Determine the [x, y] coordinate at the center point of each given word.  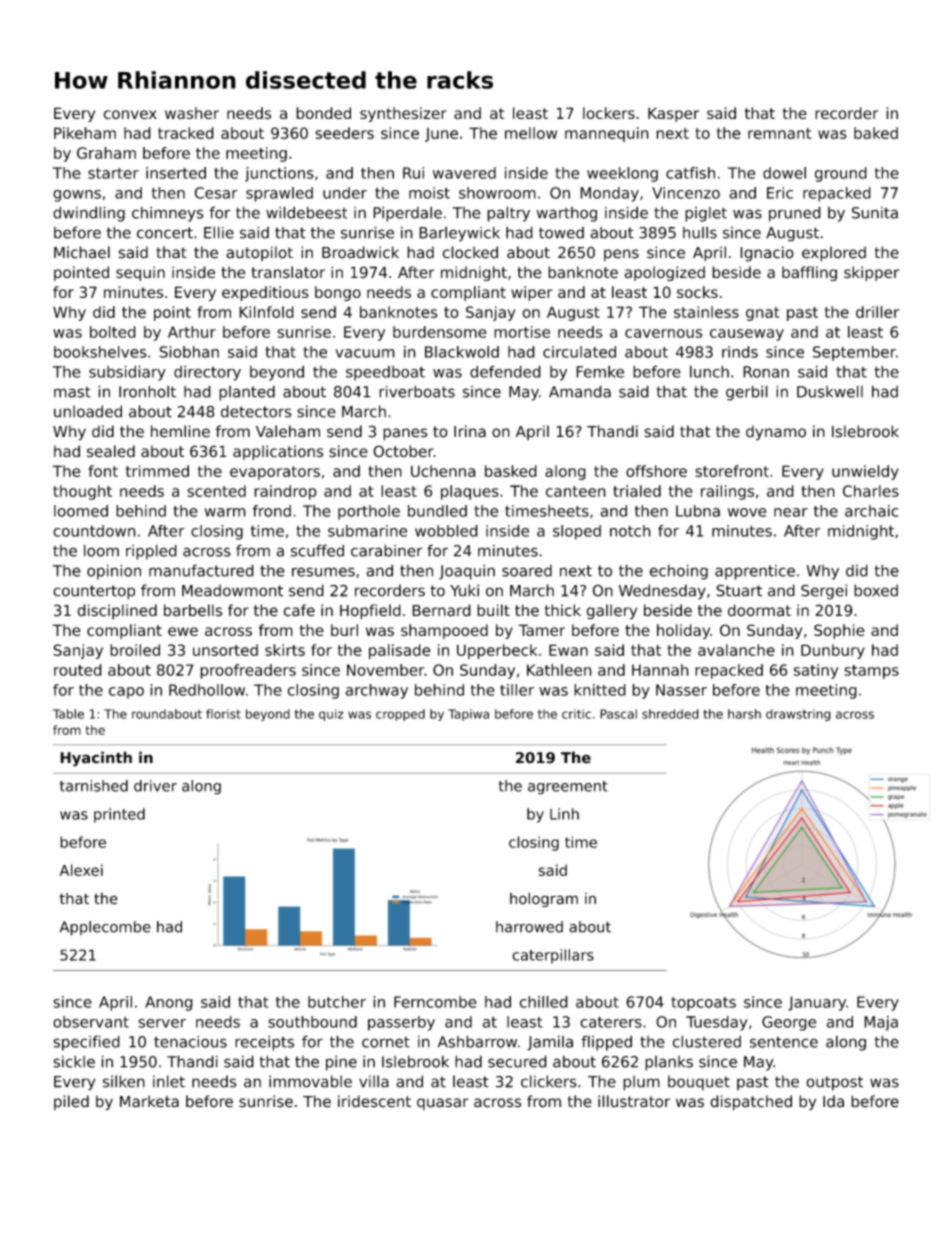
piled [71, 1102]
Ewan [568, 650]
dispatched [751, 1103]
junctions [279, 174]
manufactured [201, 570]
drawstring [798, 715]
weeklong [622, 174]
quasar [443, 1104]
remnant [779, 133]
